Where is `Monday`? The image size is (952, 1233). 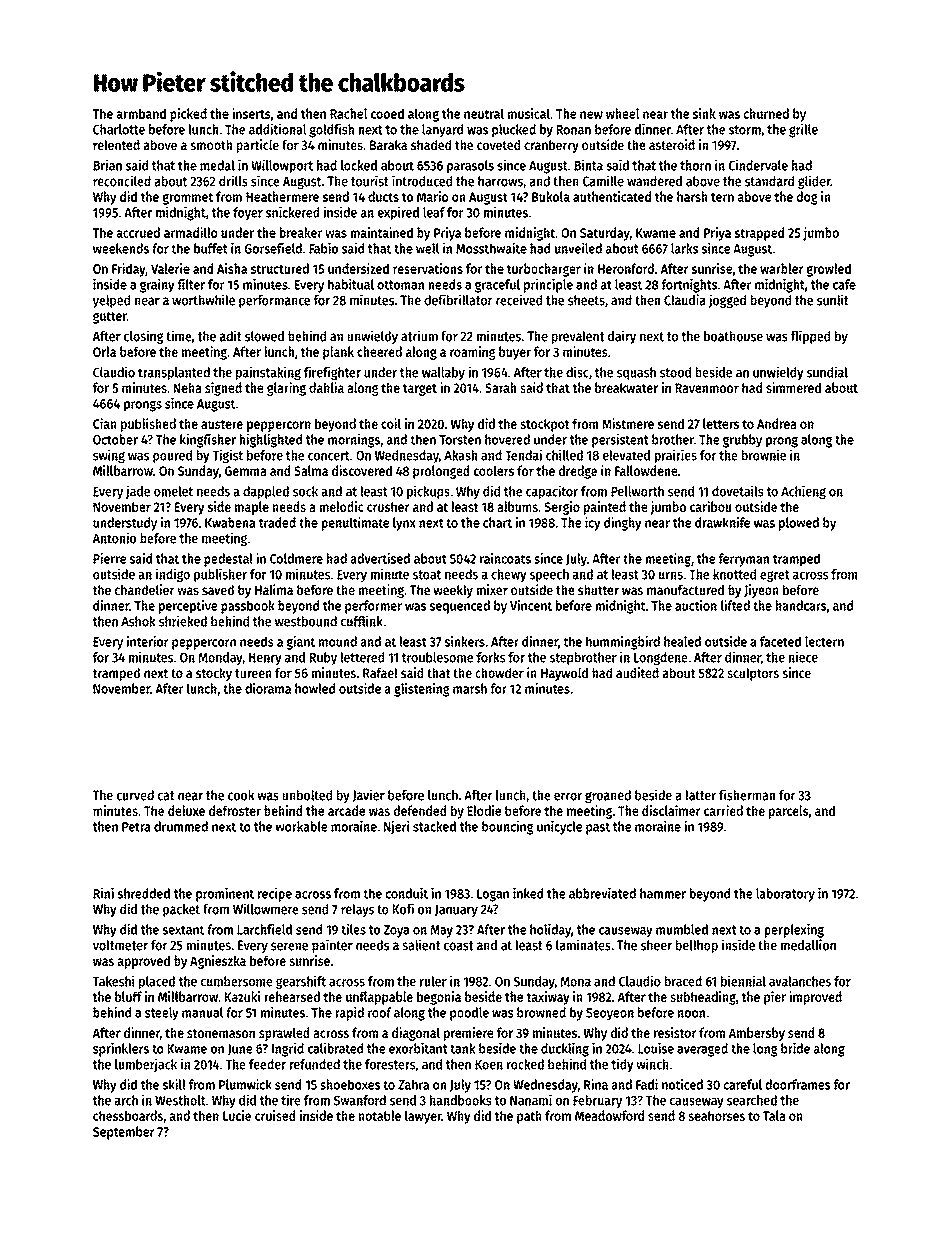
Monday is located at coordinates (221, 658).
